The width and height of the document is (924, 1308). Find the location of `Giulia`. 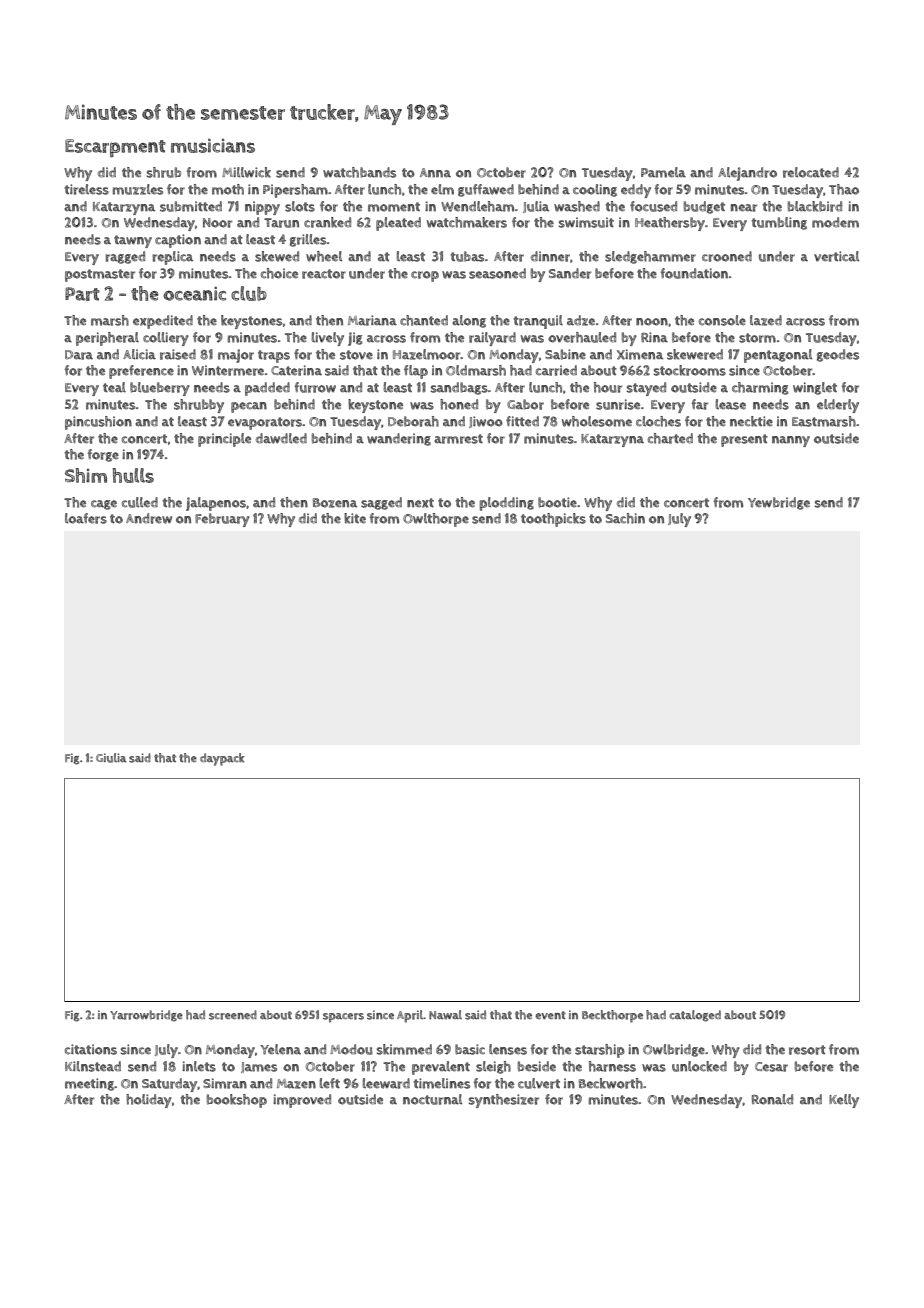

Giulia is located at coordinates (111, 758).
